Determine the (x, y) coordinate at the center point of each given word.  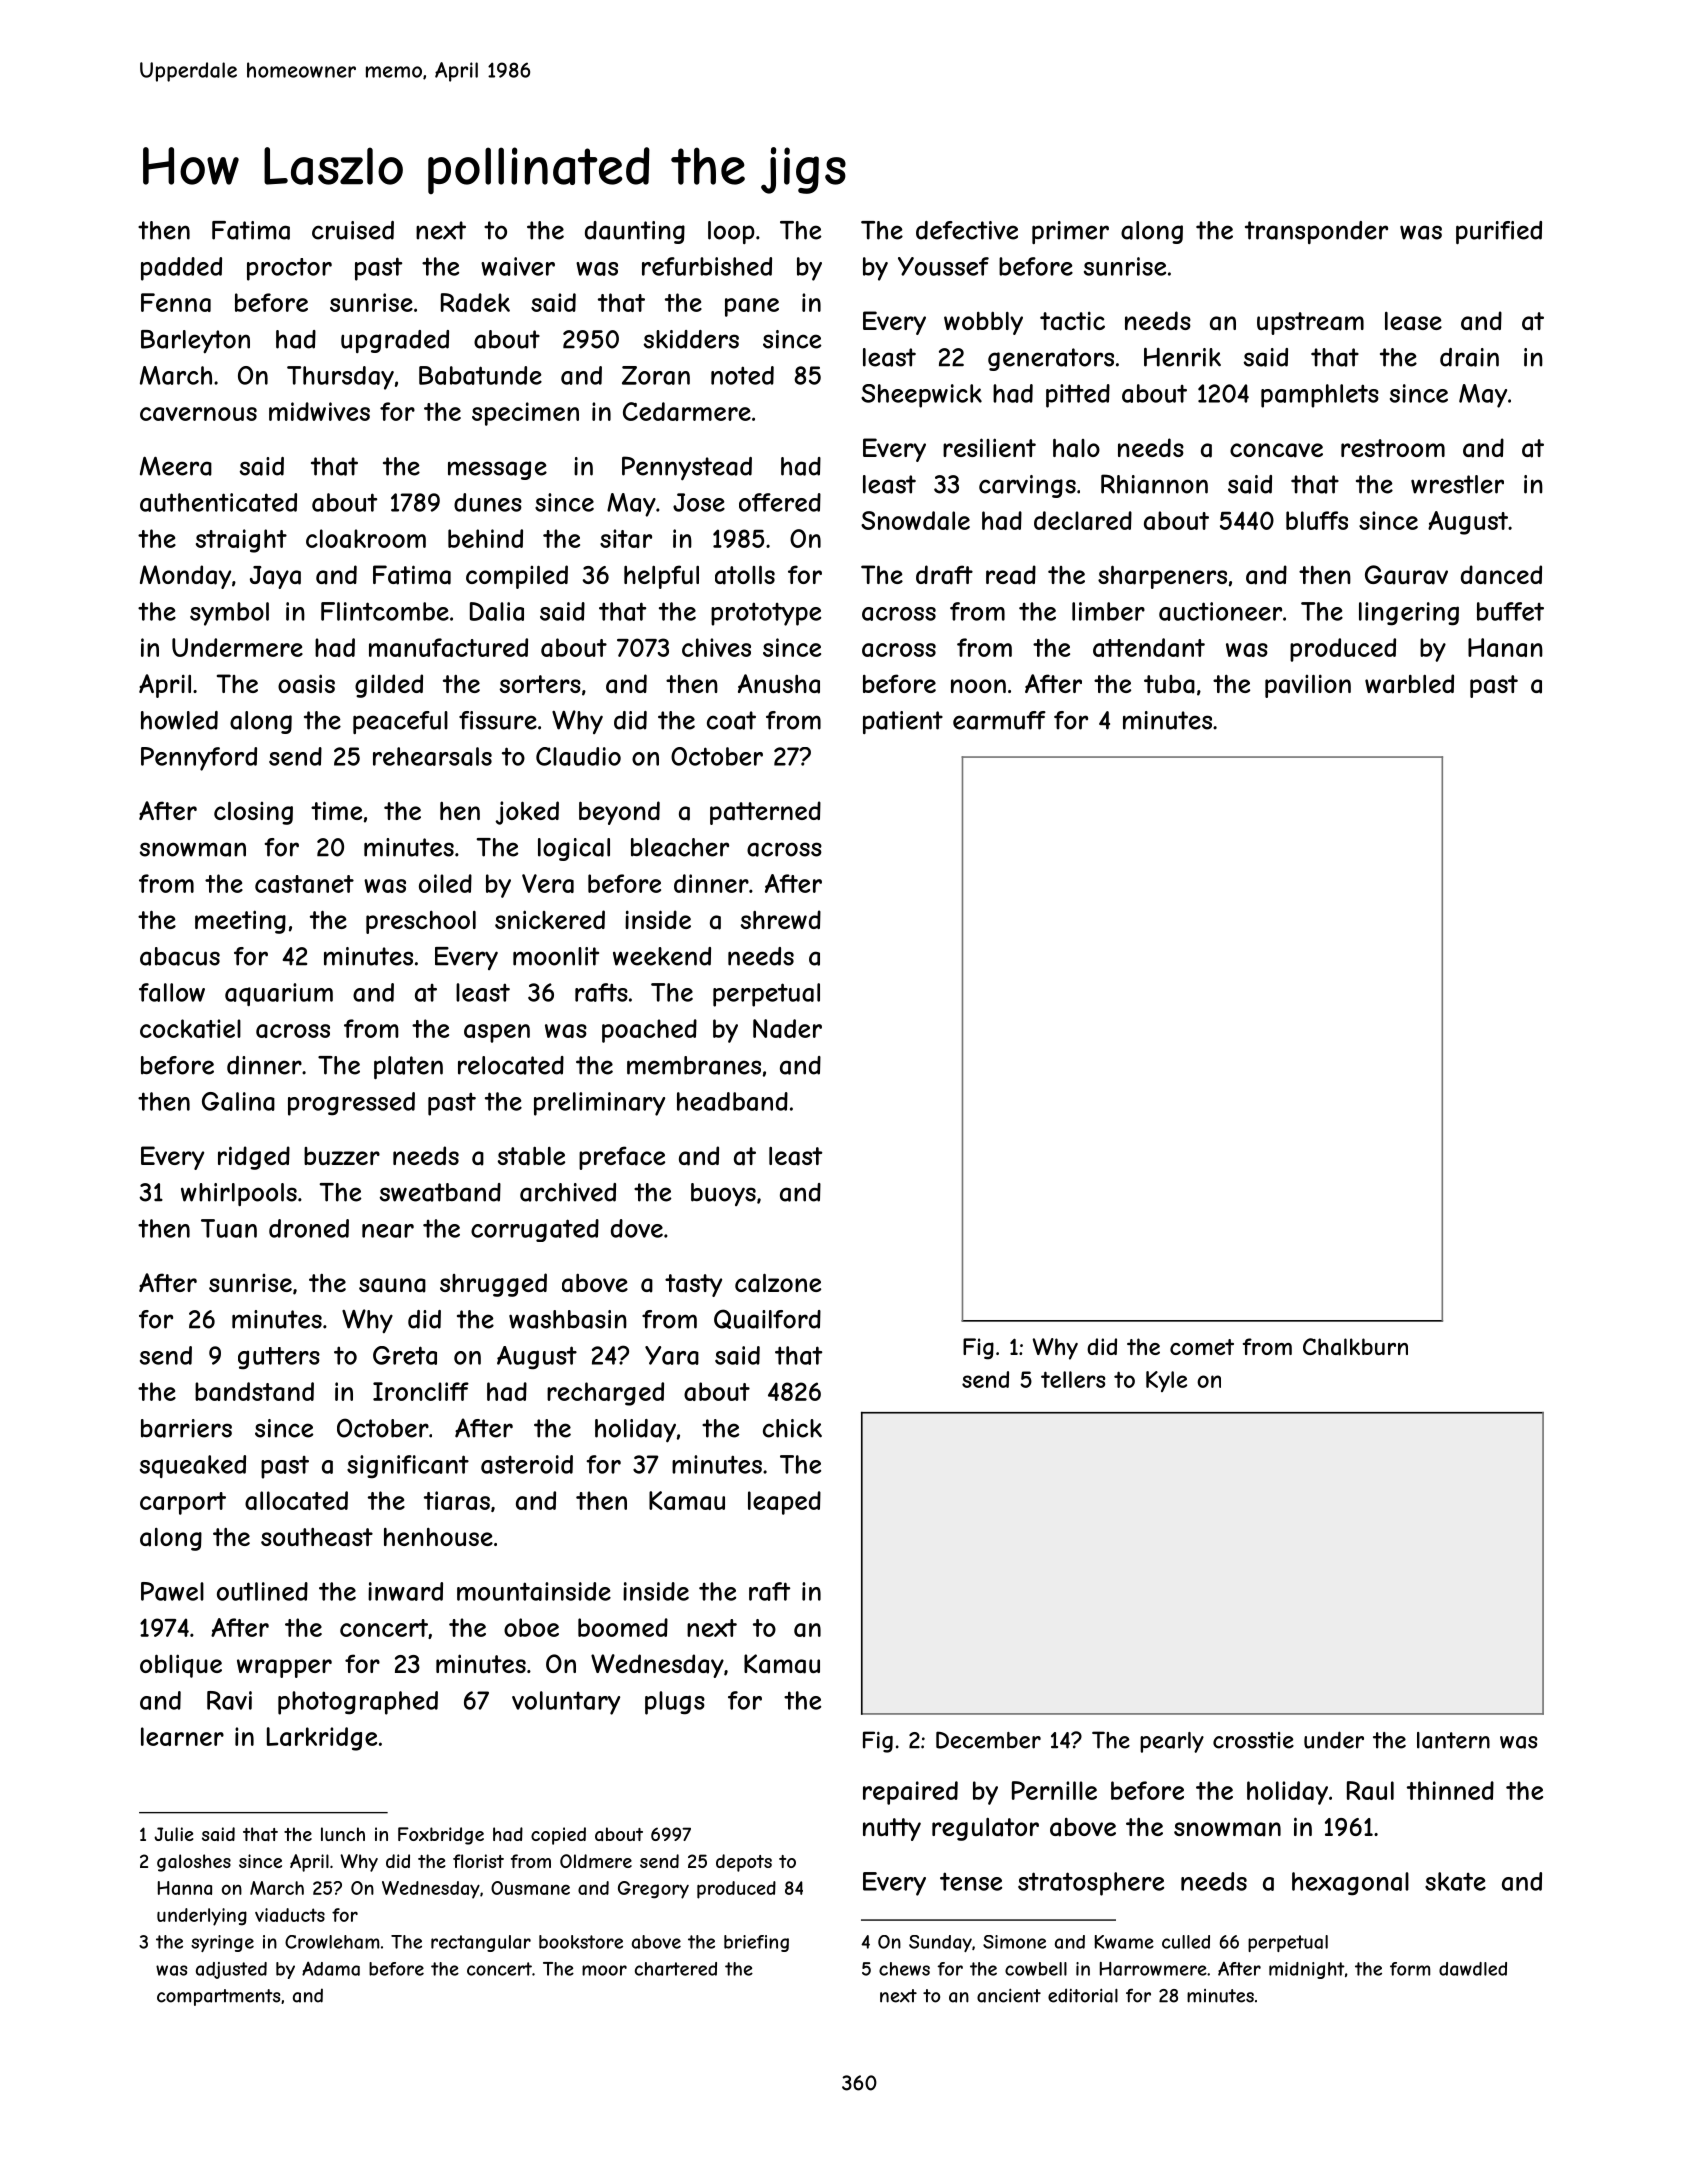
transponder (1316, 232)
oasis (306, 684)
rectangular (481, 1943)
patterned (765, 813)
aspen (497, 1033)
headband (732, 1101)
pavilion (1308, 686)
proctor (289, 269)
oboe (531, 1627)
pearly (1172, 1742)
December (988, 1740)
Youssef (943, 266)
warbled (1409, 684)
